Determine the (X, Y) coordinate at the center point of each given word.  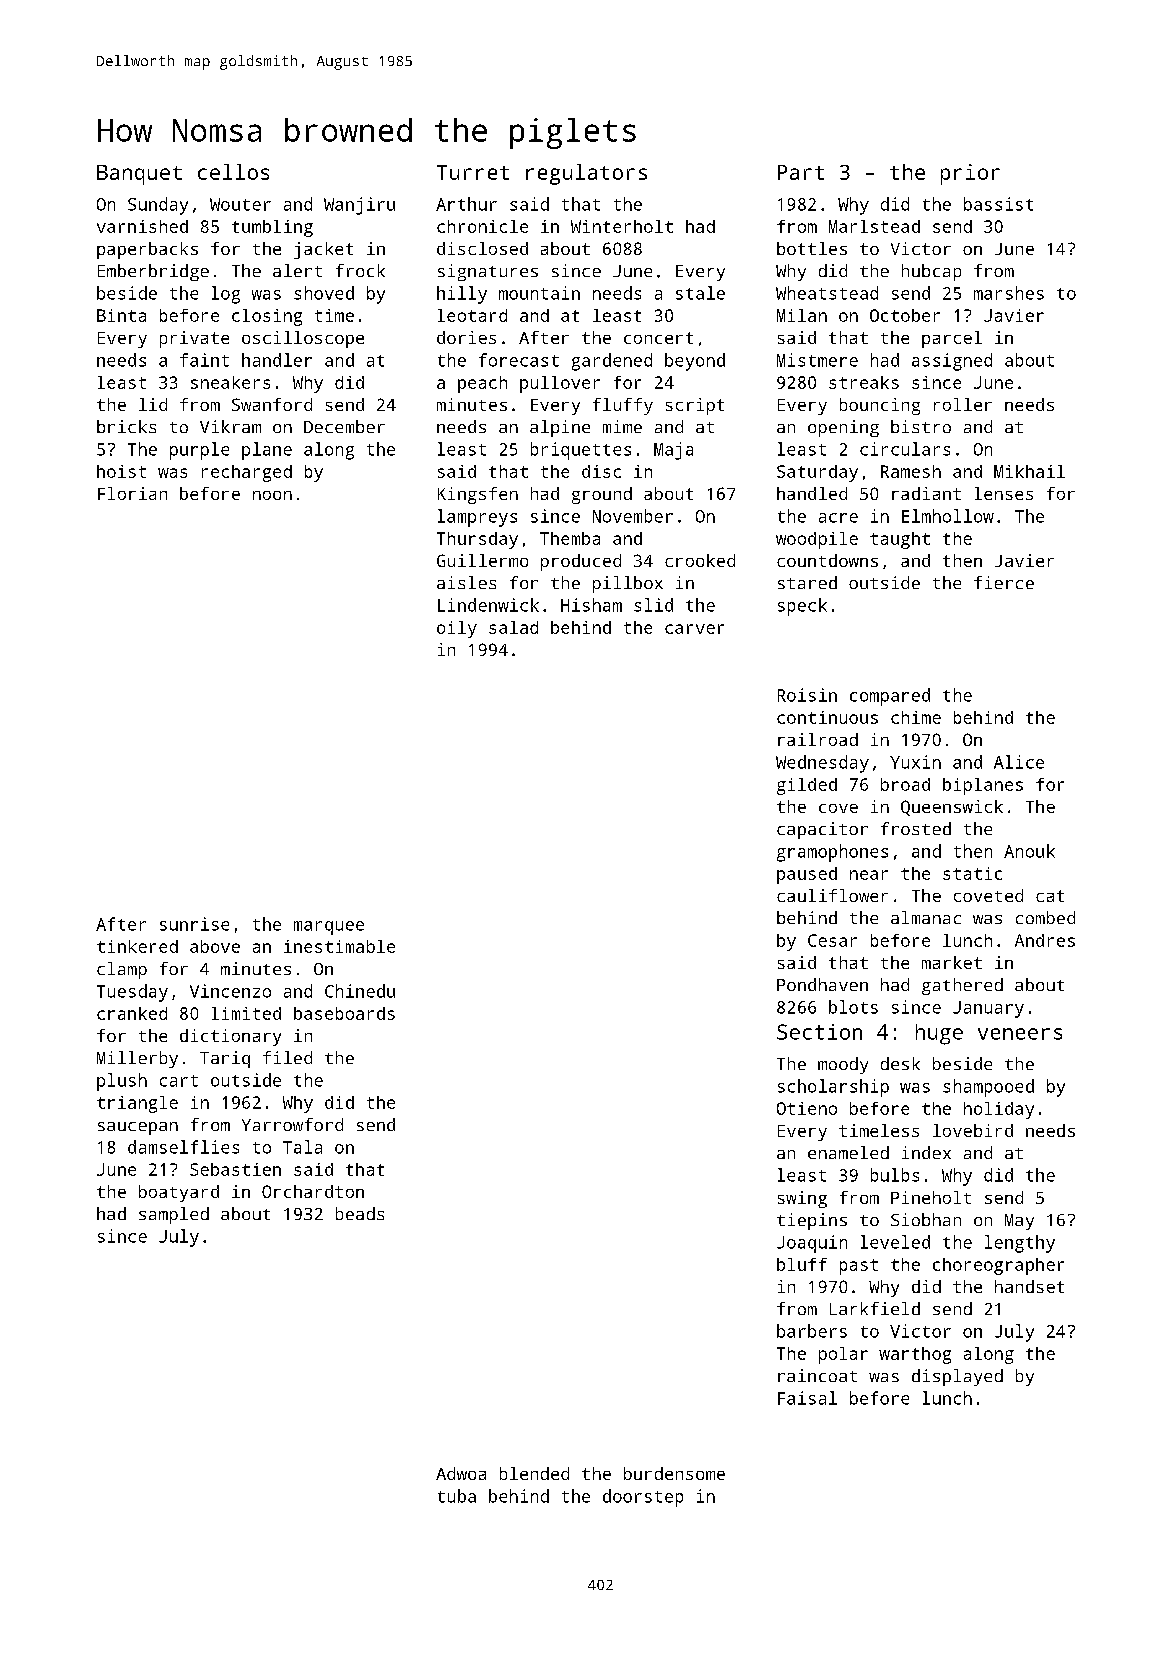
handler (277, 360)
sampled (174, 1215)
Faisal (807, 1398)
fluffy (623, 406)
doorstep (643, 1498)
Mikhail (1029, 471)
